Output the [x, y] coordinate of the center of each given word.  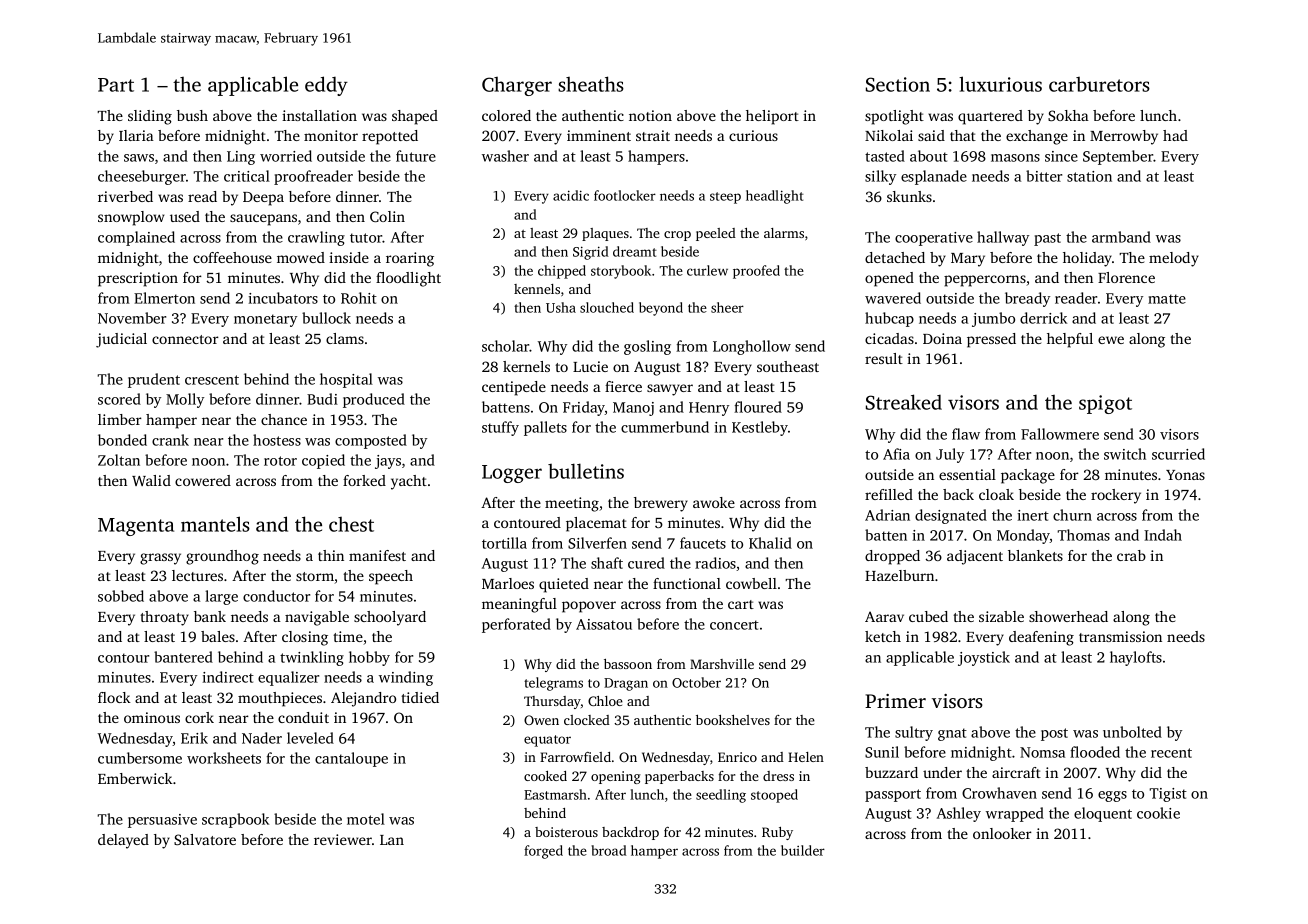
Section [898, 84]
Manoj [633, 409]
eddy [326, 86]
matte [1167, 299]
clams [345, 338]
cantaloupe [351, 759]
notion [650, 115]
